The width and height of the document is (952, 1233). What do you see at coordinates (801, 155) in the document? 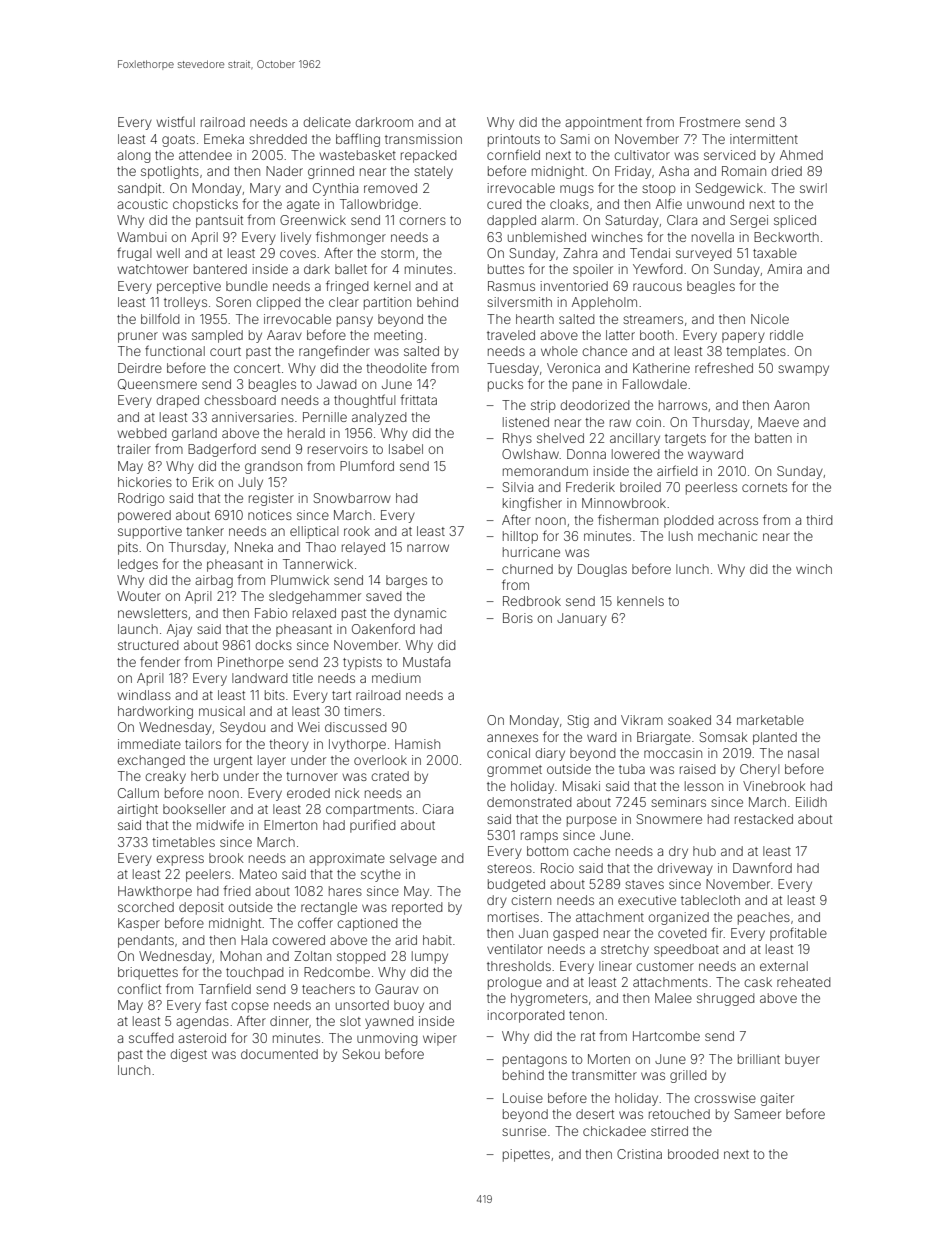
I see `Ahmed` at bounding box center [801, 155].
